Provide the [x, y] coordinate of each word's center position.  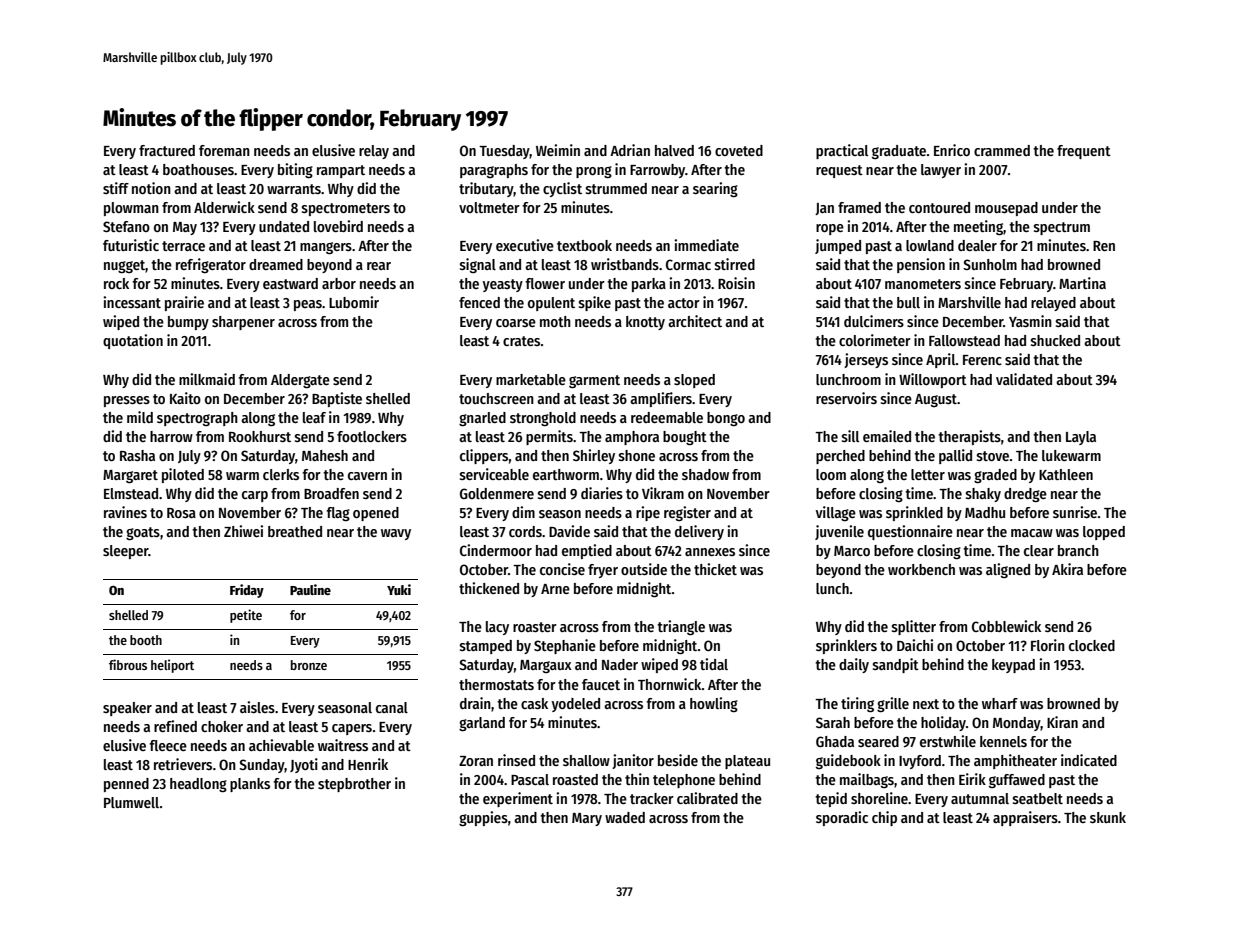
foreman [224, 150]
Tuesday [504, 152]
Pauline [310, 589]
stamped [486, 647]
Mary [587, 819]
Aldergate [300, 381]
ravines [125, 512]
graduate [899, 152]
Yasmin [1030, 321]
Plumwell [131, 802]
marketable [531, 379]
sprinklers [846, 646]
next [926, 704]
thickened [489, 588]
